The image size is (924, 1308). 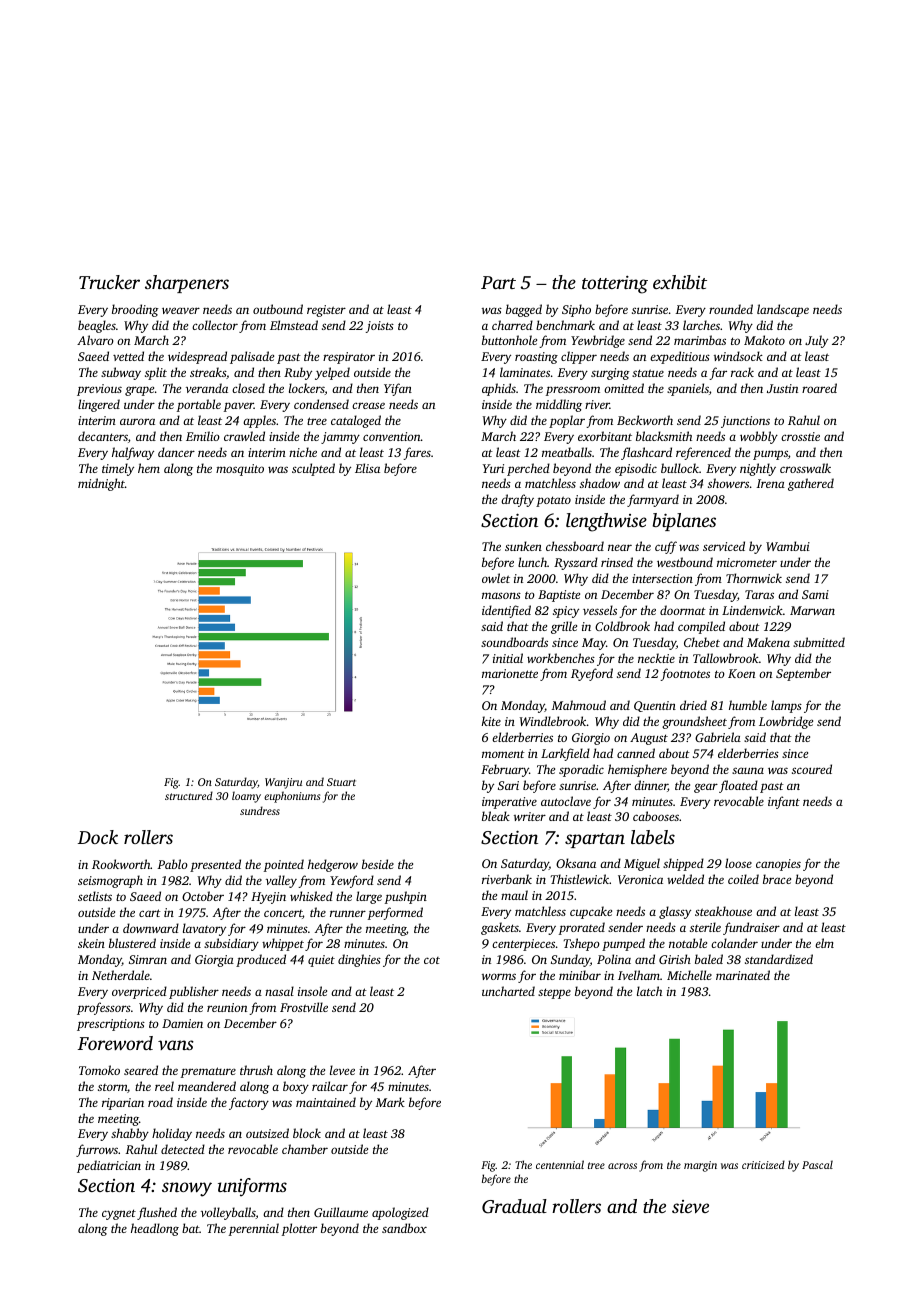 I want to click on cataloged, so click(x=356, y=421).
